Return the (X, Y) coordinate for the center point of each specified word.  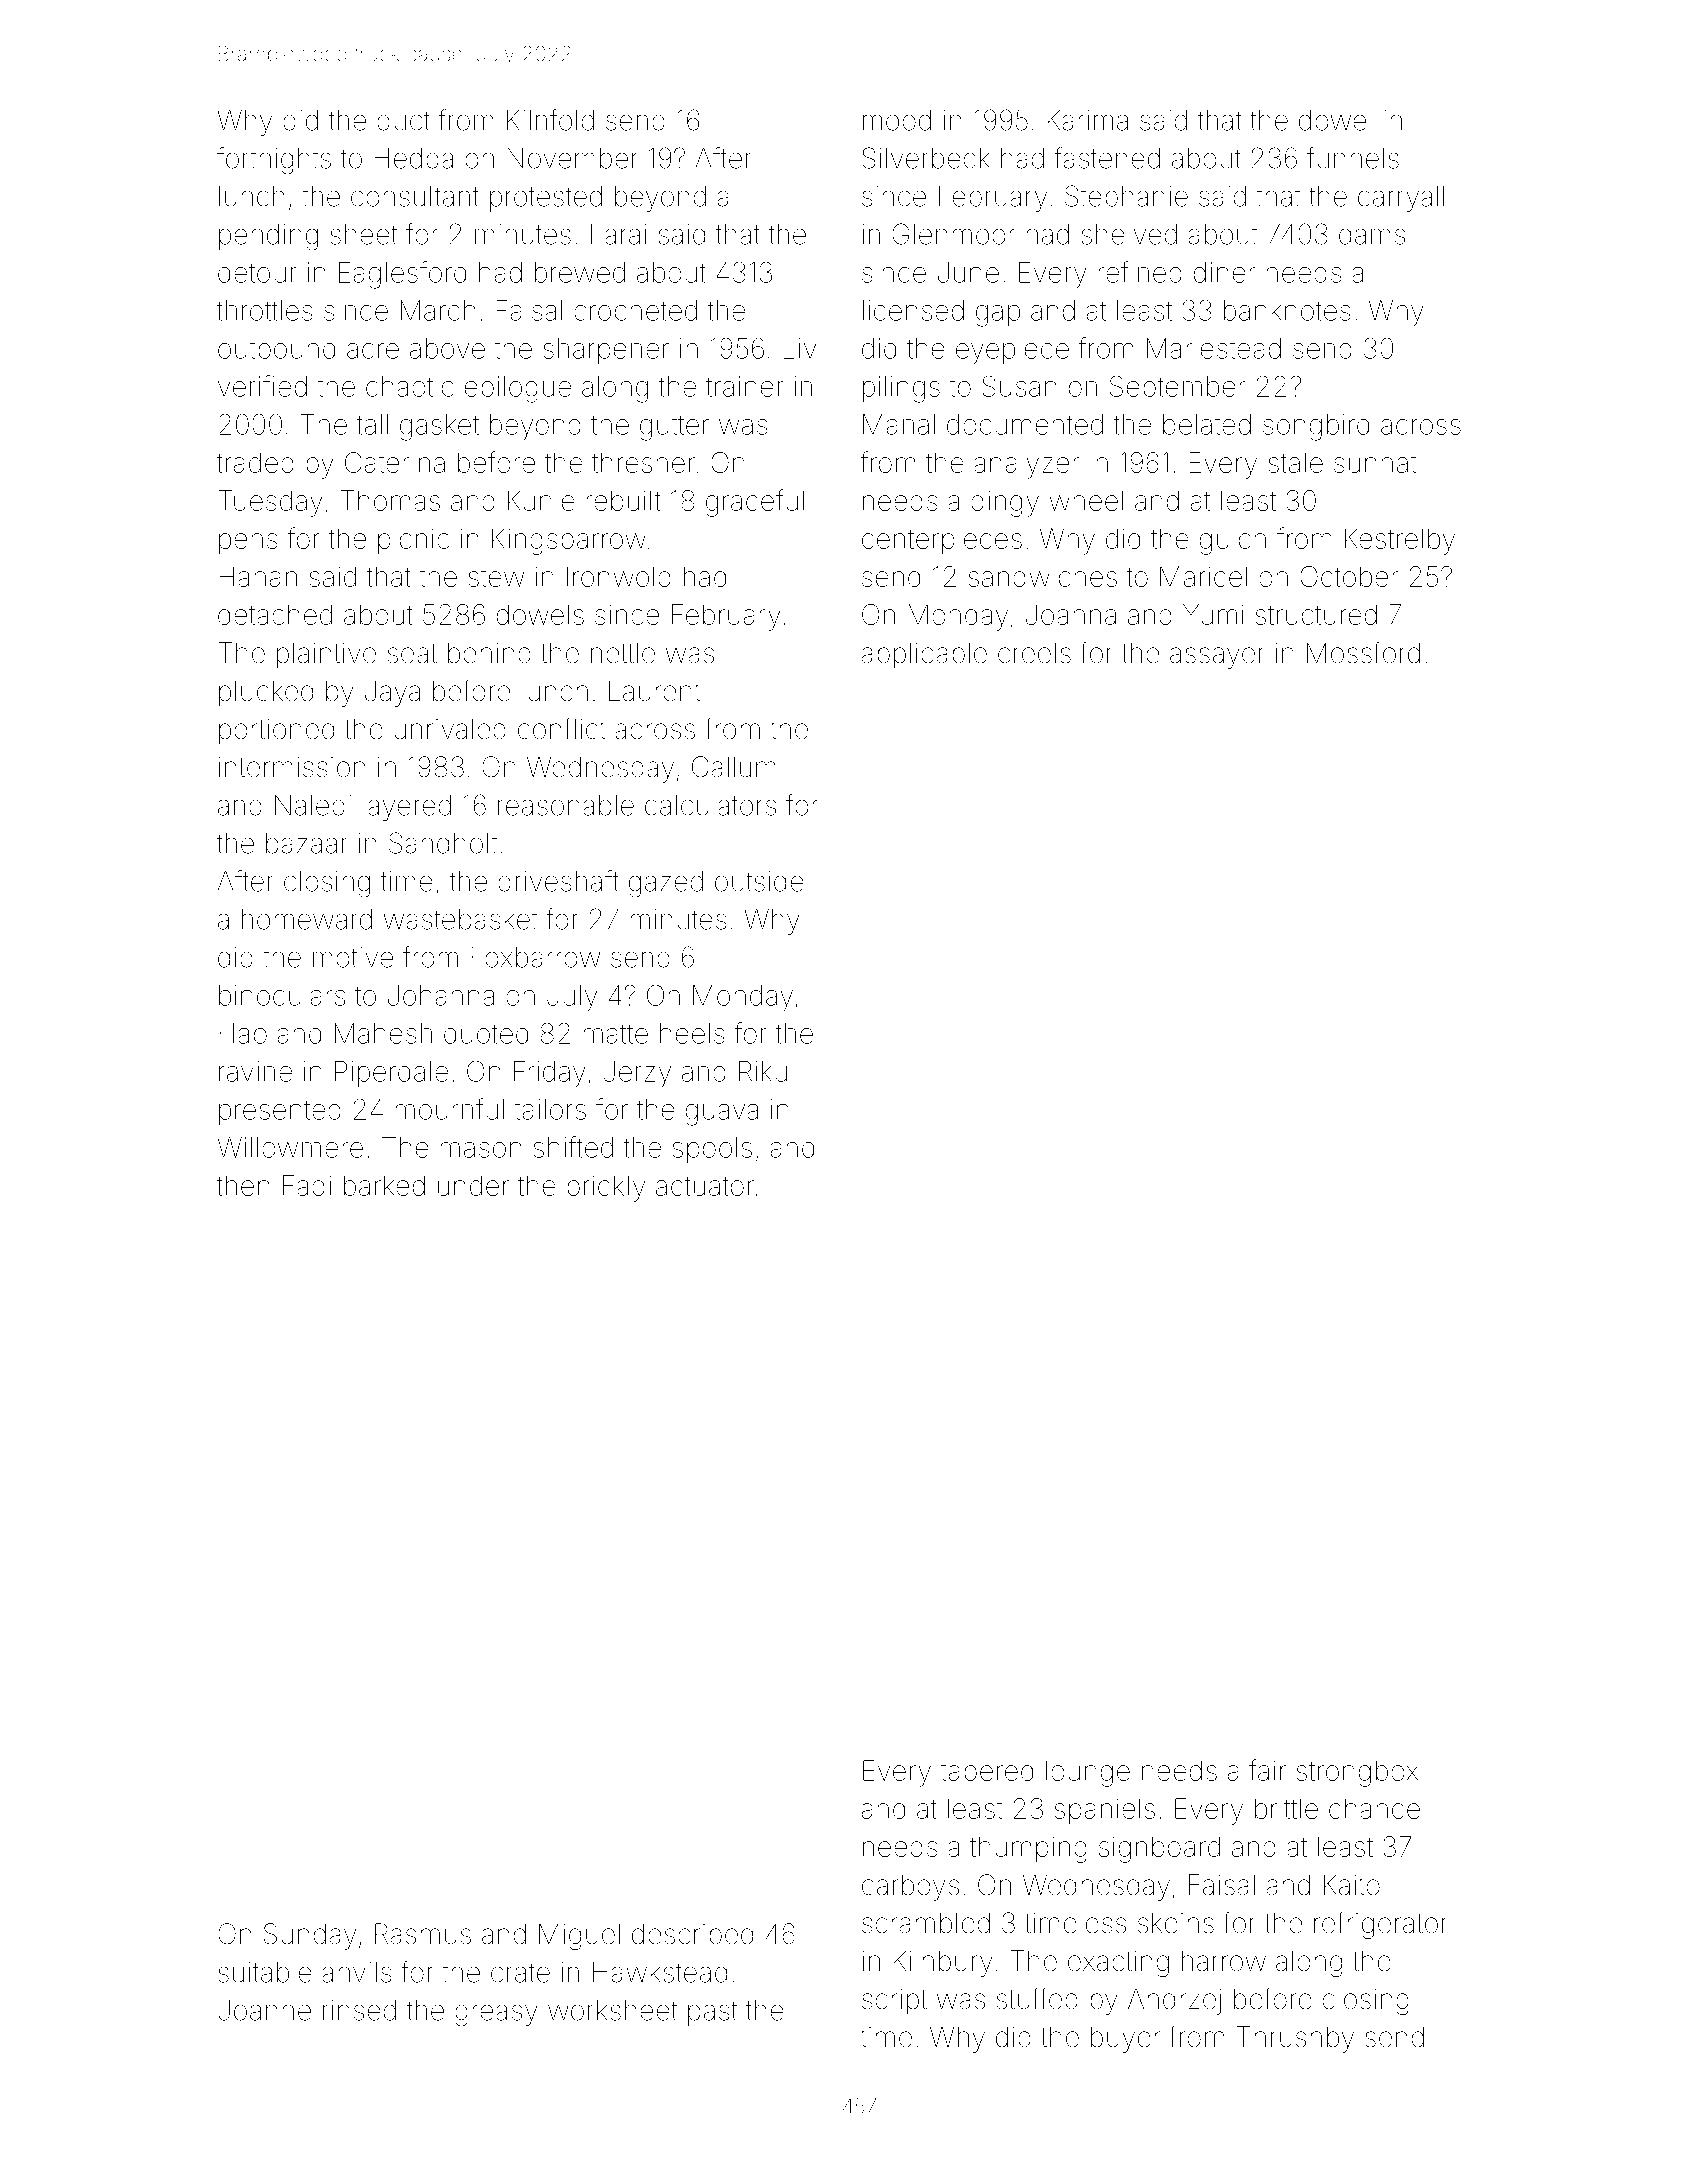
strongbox (1357, 1773)
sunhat (1375, 462)
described (692, 1934)
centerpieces (942, 542)
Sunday (310, 1936)
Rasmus (423, 1934)
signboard (1159, 1849)
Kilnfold (550, 120)
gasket (439, 427)
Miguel (579, 1936)
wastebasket (460, 919)
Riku (763, 1071)
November (572, 158)
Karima (1087, 120)
